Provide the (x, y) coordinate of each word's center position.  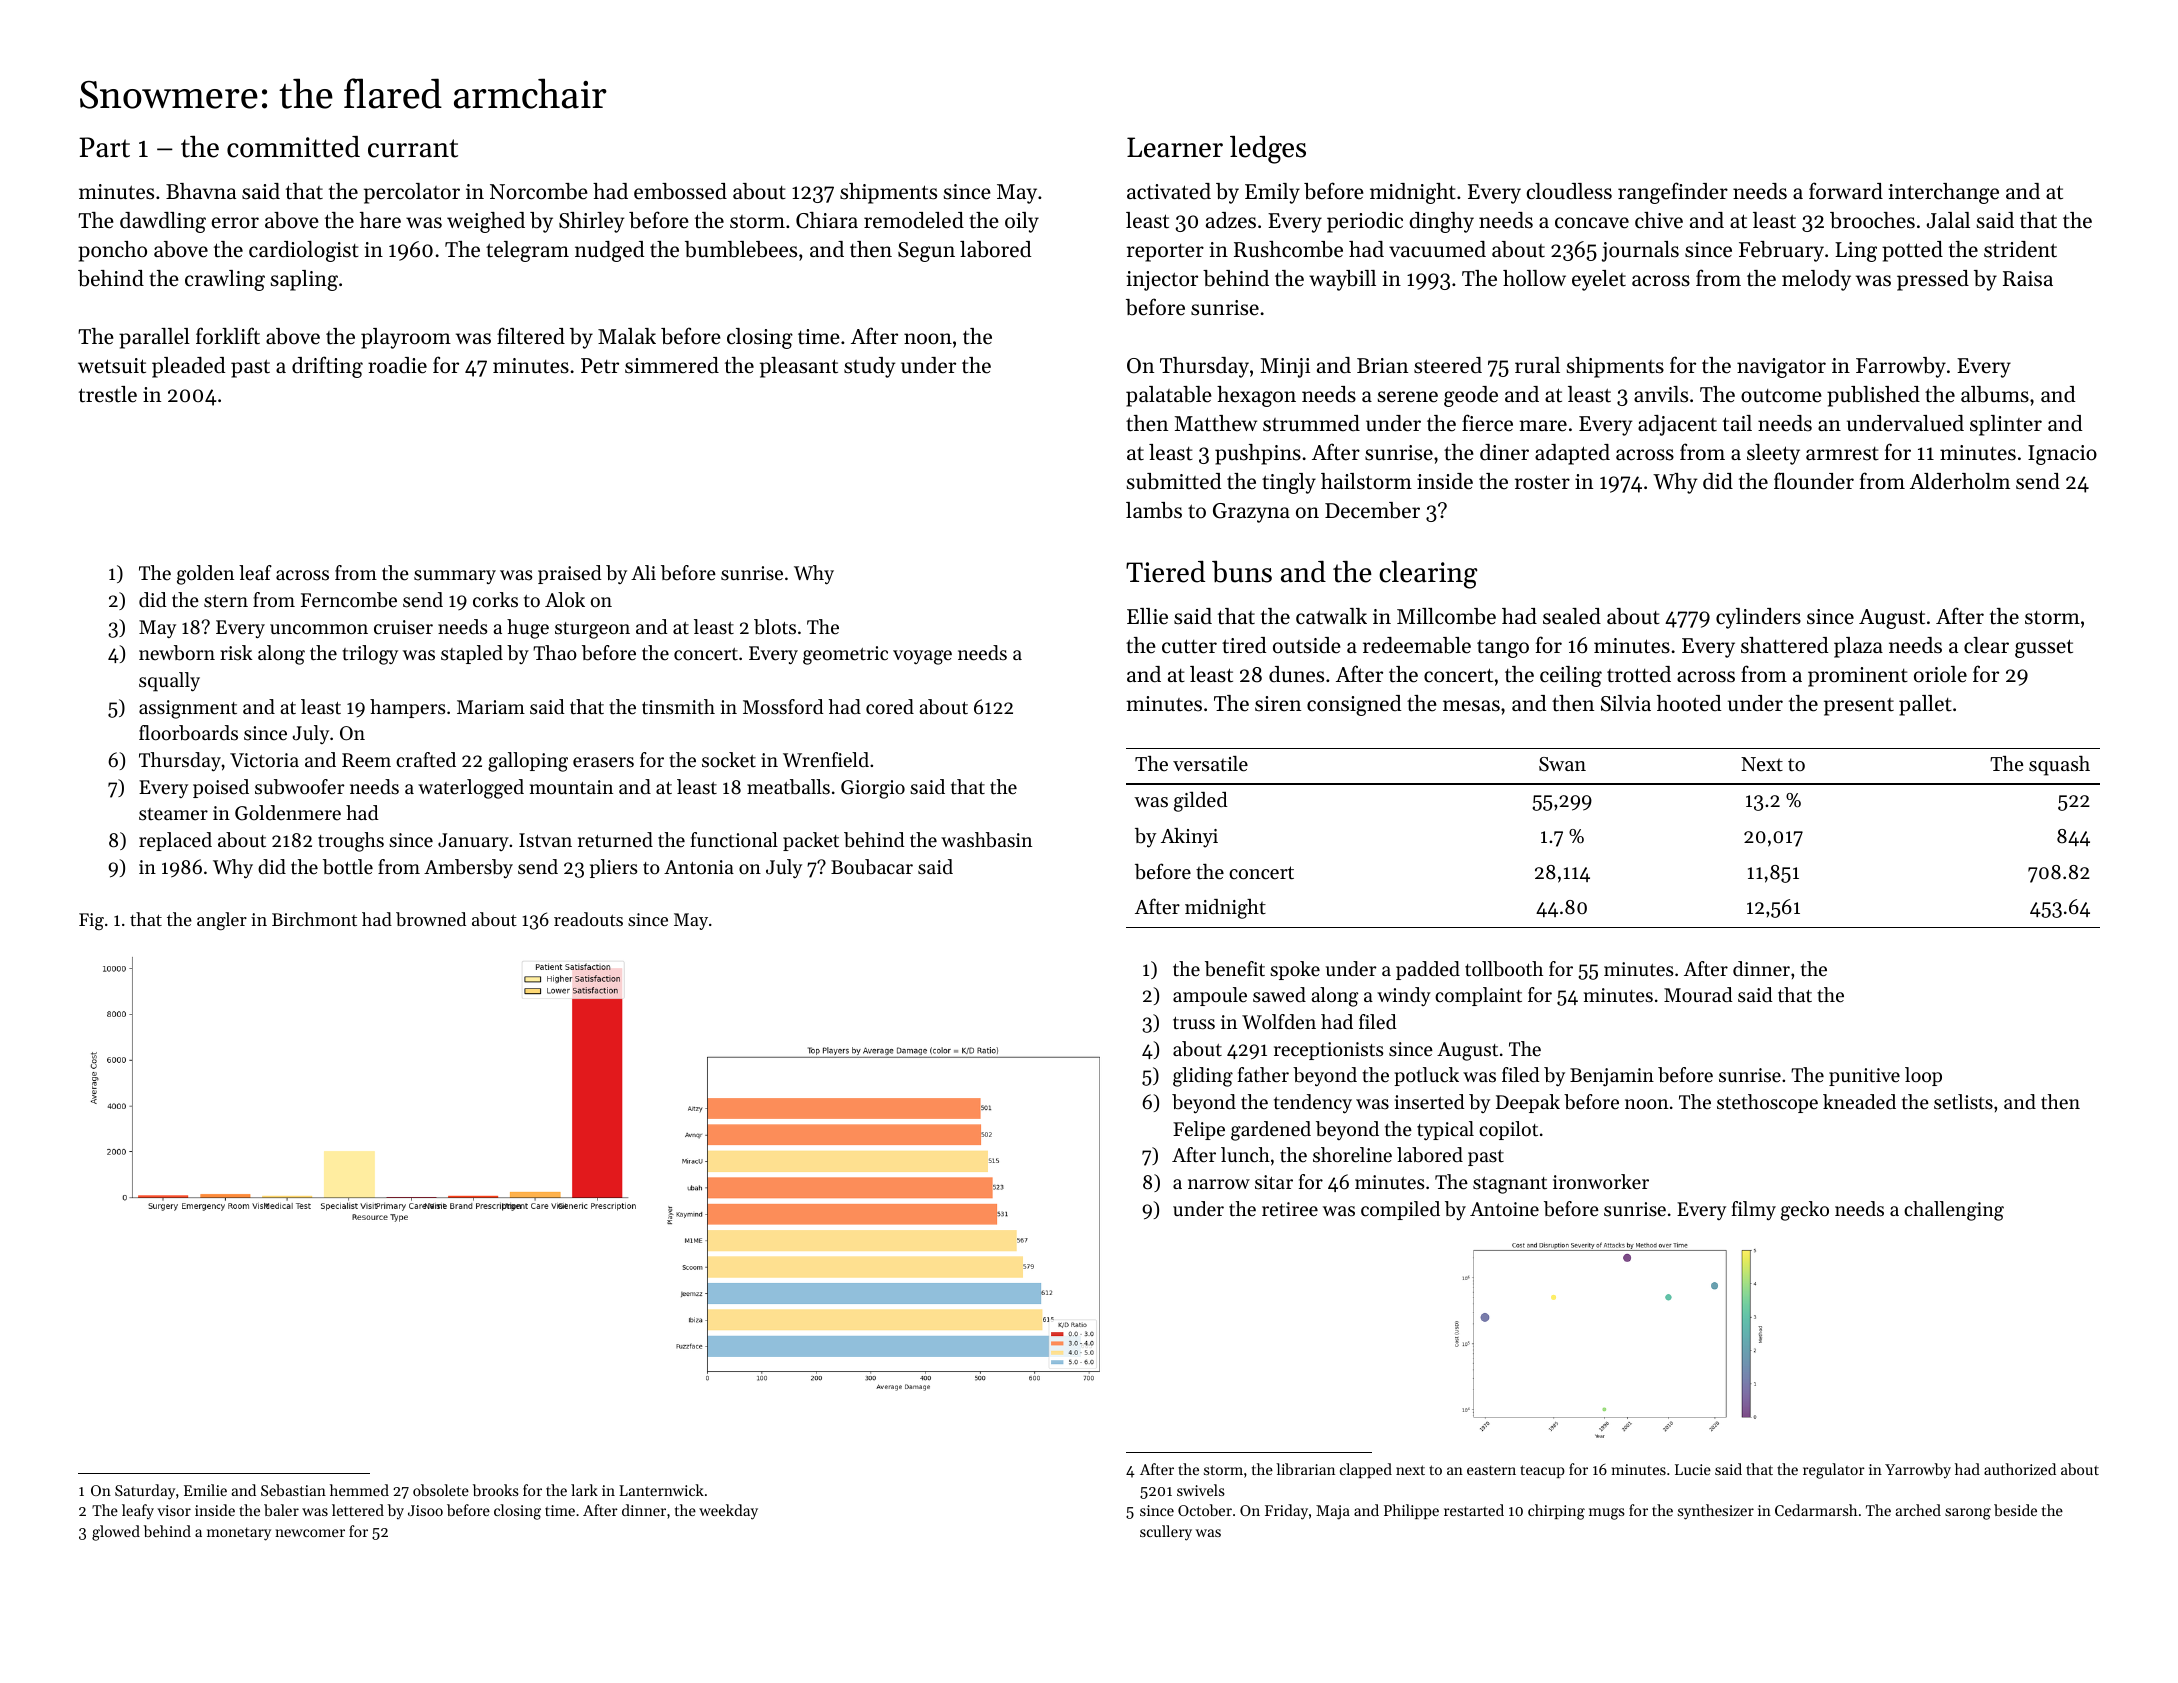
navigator (1781, 368)
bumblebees (741, 249)
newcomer (310, 1533)
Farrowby (1901, 367)
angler (222, 921)
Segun (926, 252)
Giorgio (873, 789)
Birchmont (314, 919)
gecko (1805, 1211)
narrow (1219, 1184)
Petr (600, 366)
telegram (527, 251)
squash (2059, 766)
